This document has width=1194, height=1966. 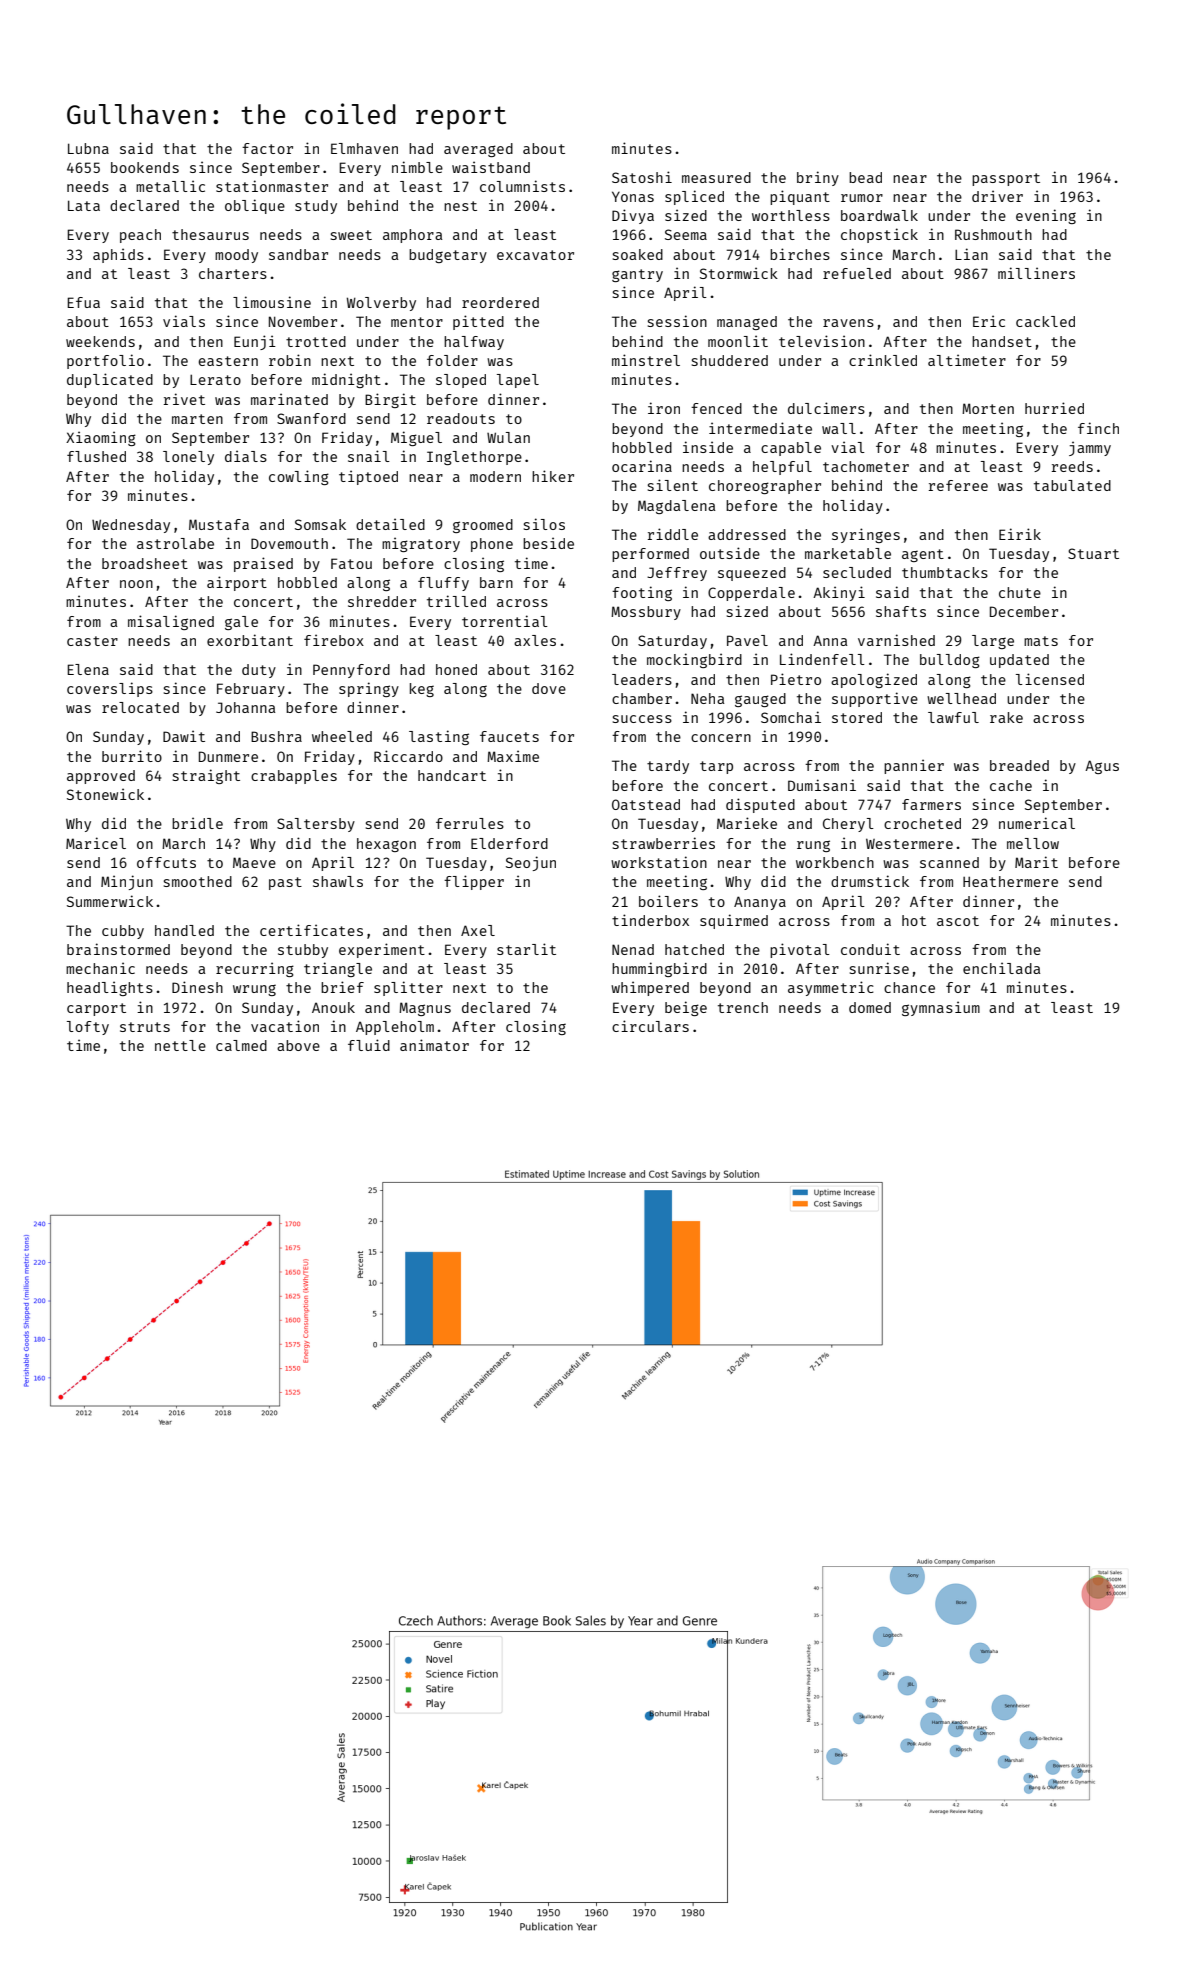 I want to click on marinated, so click(x=289, y=399).
